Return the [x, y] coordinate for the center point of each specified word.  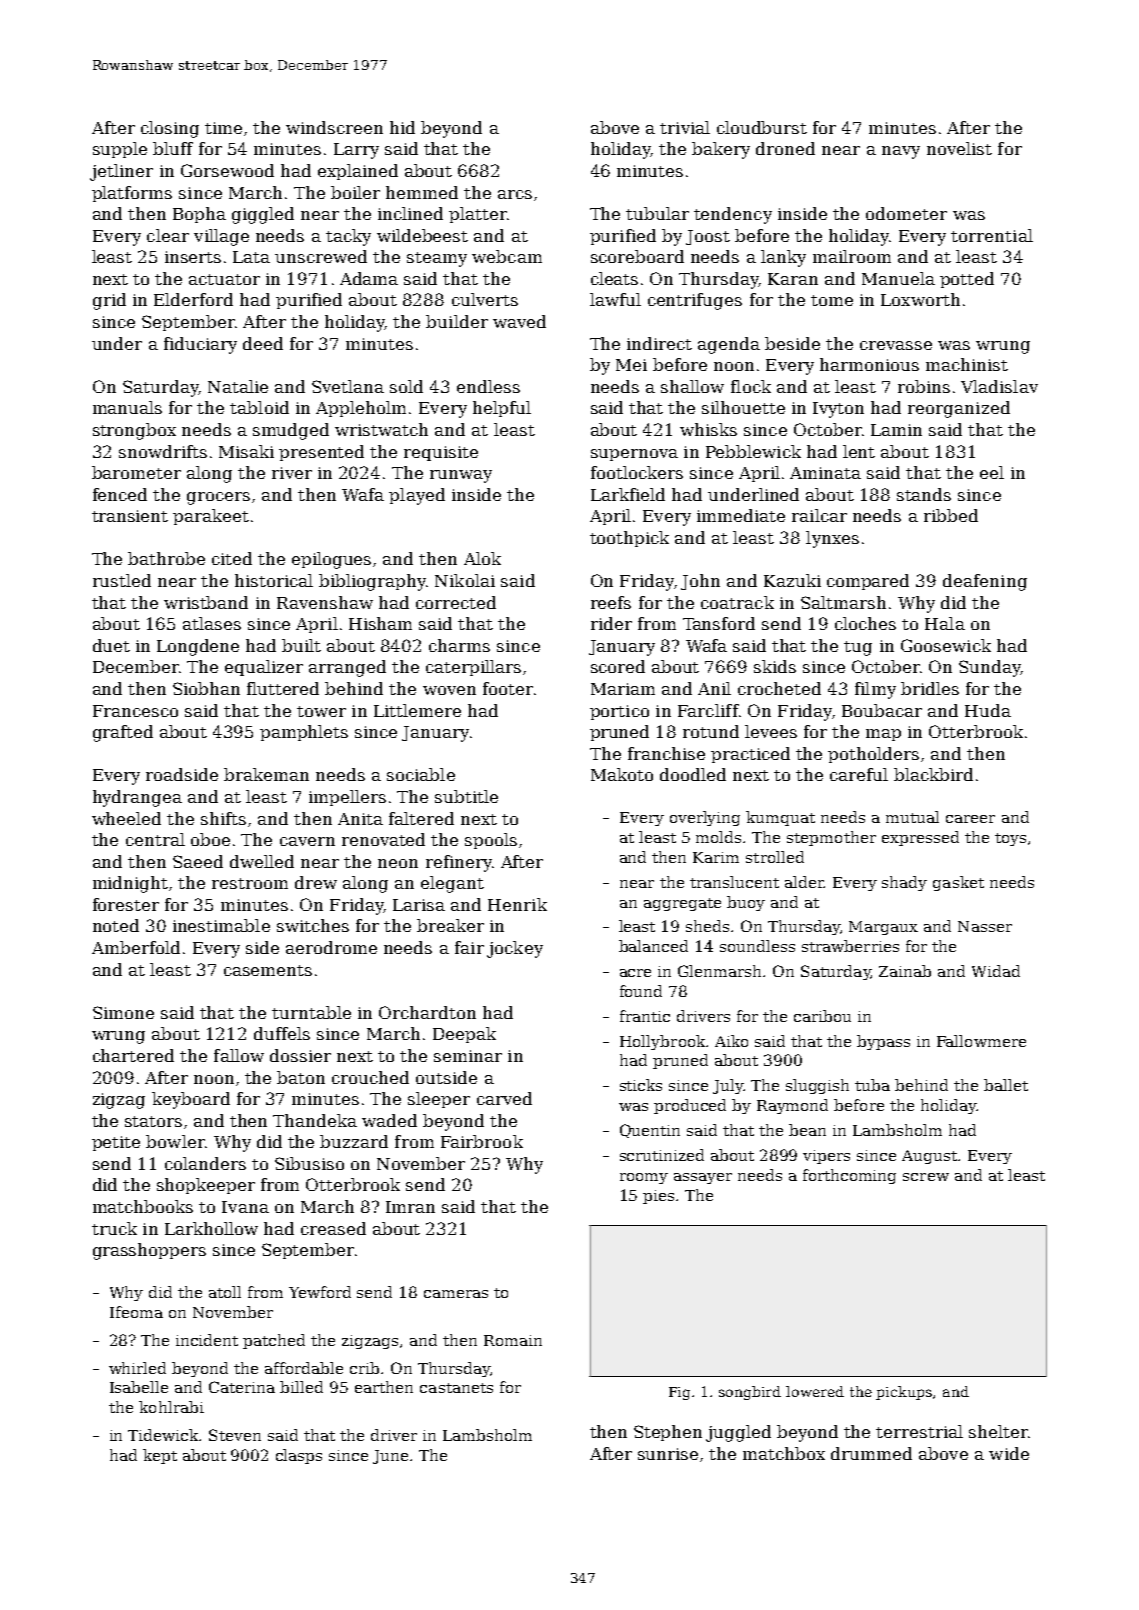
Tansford [719, 623]
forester [126, 904]
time [223, 128]
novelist [959, 148]
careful [859, 774]
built [301, 645]
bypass [883, 1042]
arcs [515, 194]
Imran [410, 1207]
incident [207, 1340]
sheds [707, 926]
